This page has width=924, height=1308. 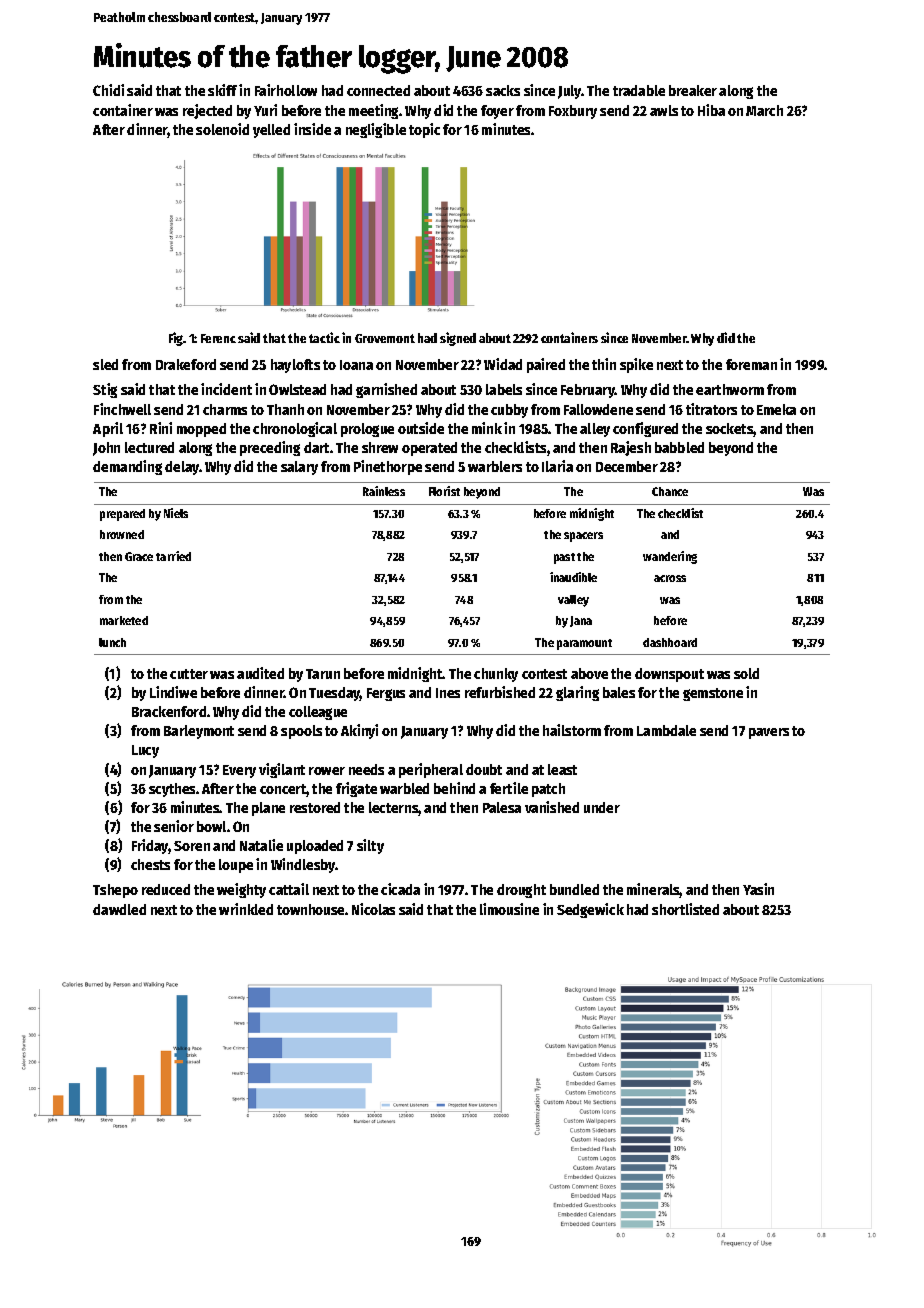 I want to click on Florist, so click(x=444, y=491).
